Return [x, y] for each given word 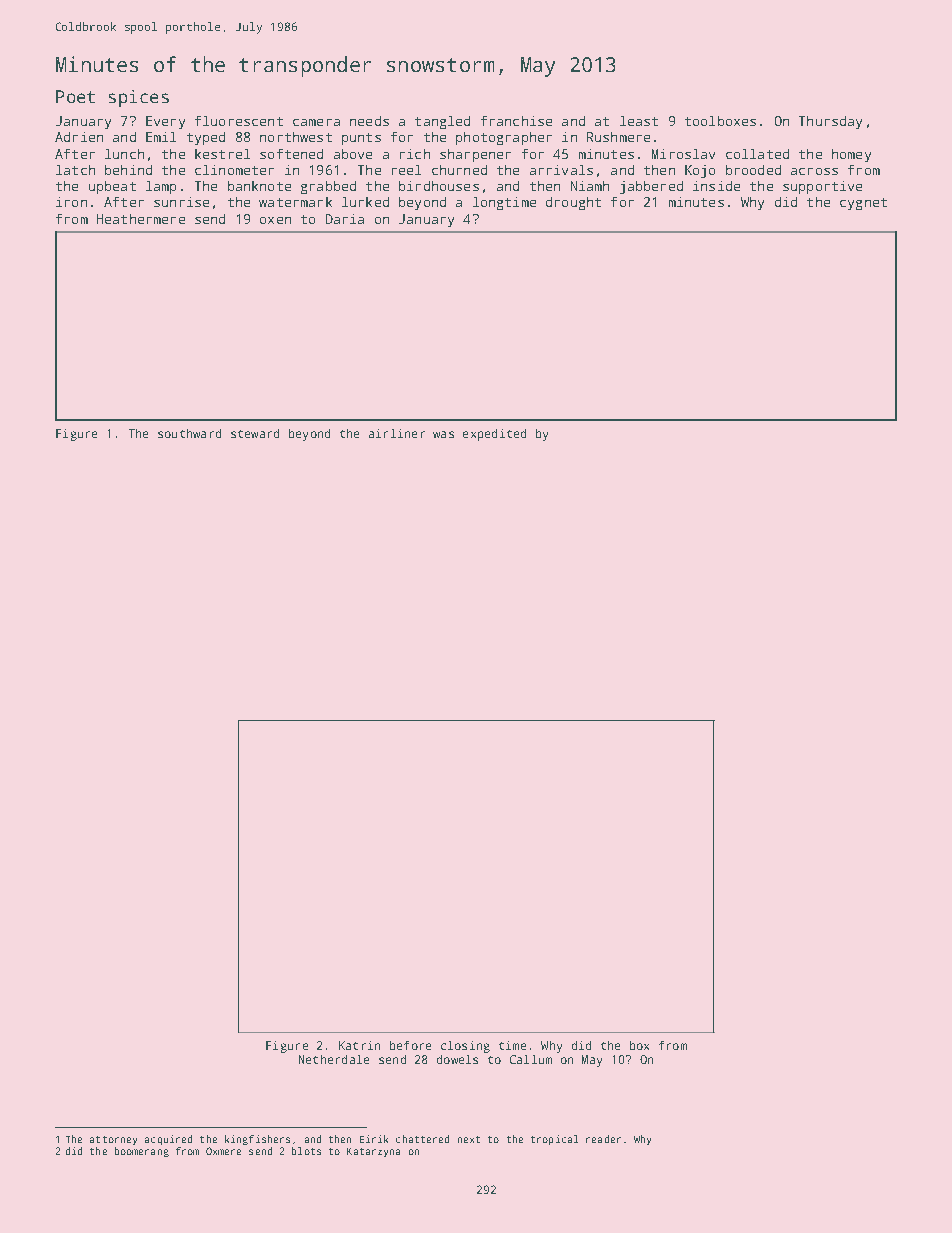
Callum [531, 1059]
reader [603, 1139]
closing [465, 1047]
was [443, 434]
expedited [494, 435]
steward [255, 433]
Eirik [374, 1139]
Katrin [359, 1045]
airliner [397, 433]
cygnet [863, 204]
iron [71, 202]
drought [573, 203]
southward [189, 433]
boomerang [142, 1152]
